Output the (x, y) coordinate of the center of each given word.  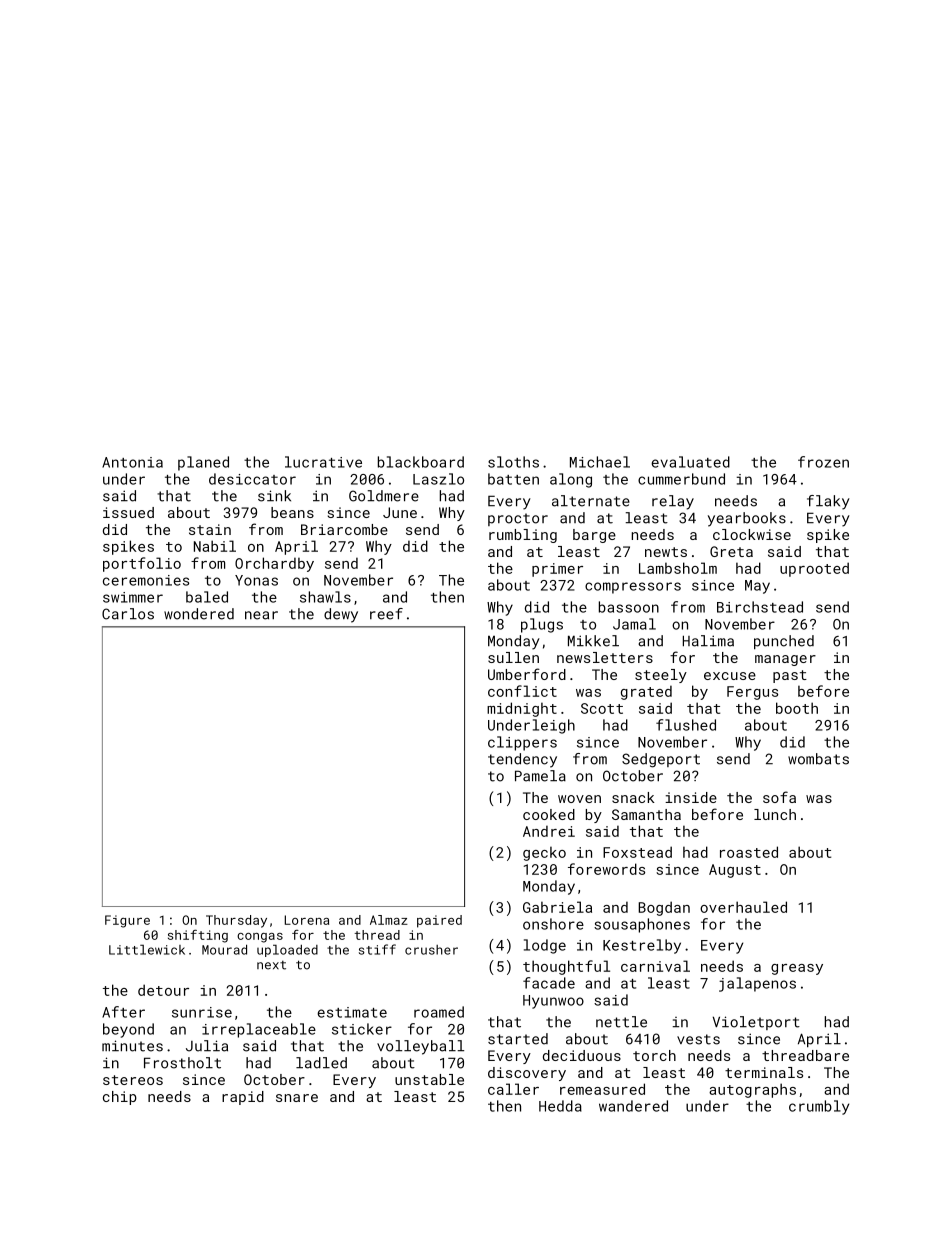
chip (120, 1098)
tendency (522, 760)
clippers (522, 743)
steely (661, 676)
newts (666, 552)
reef (386, 614)
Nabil (215, 546)
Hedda (560, 1106)
